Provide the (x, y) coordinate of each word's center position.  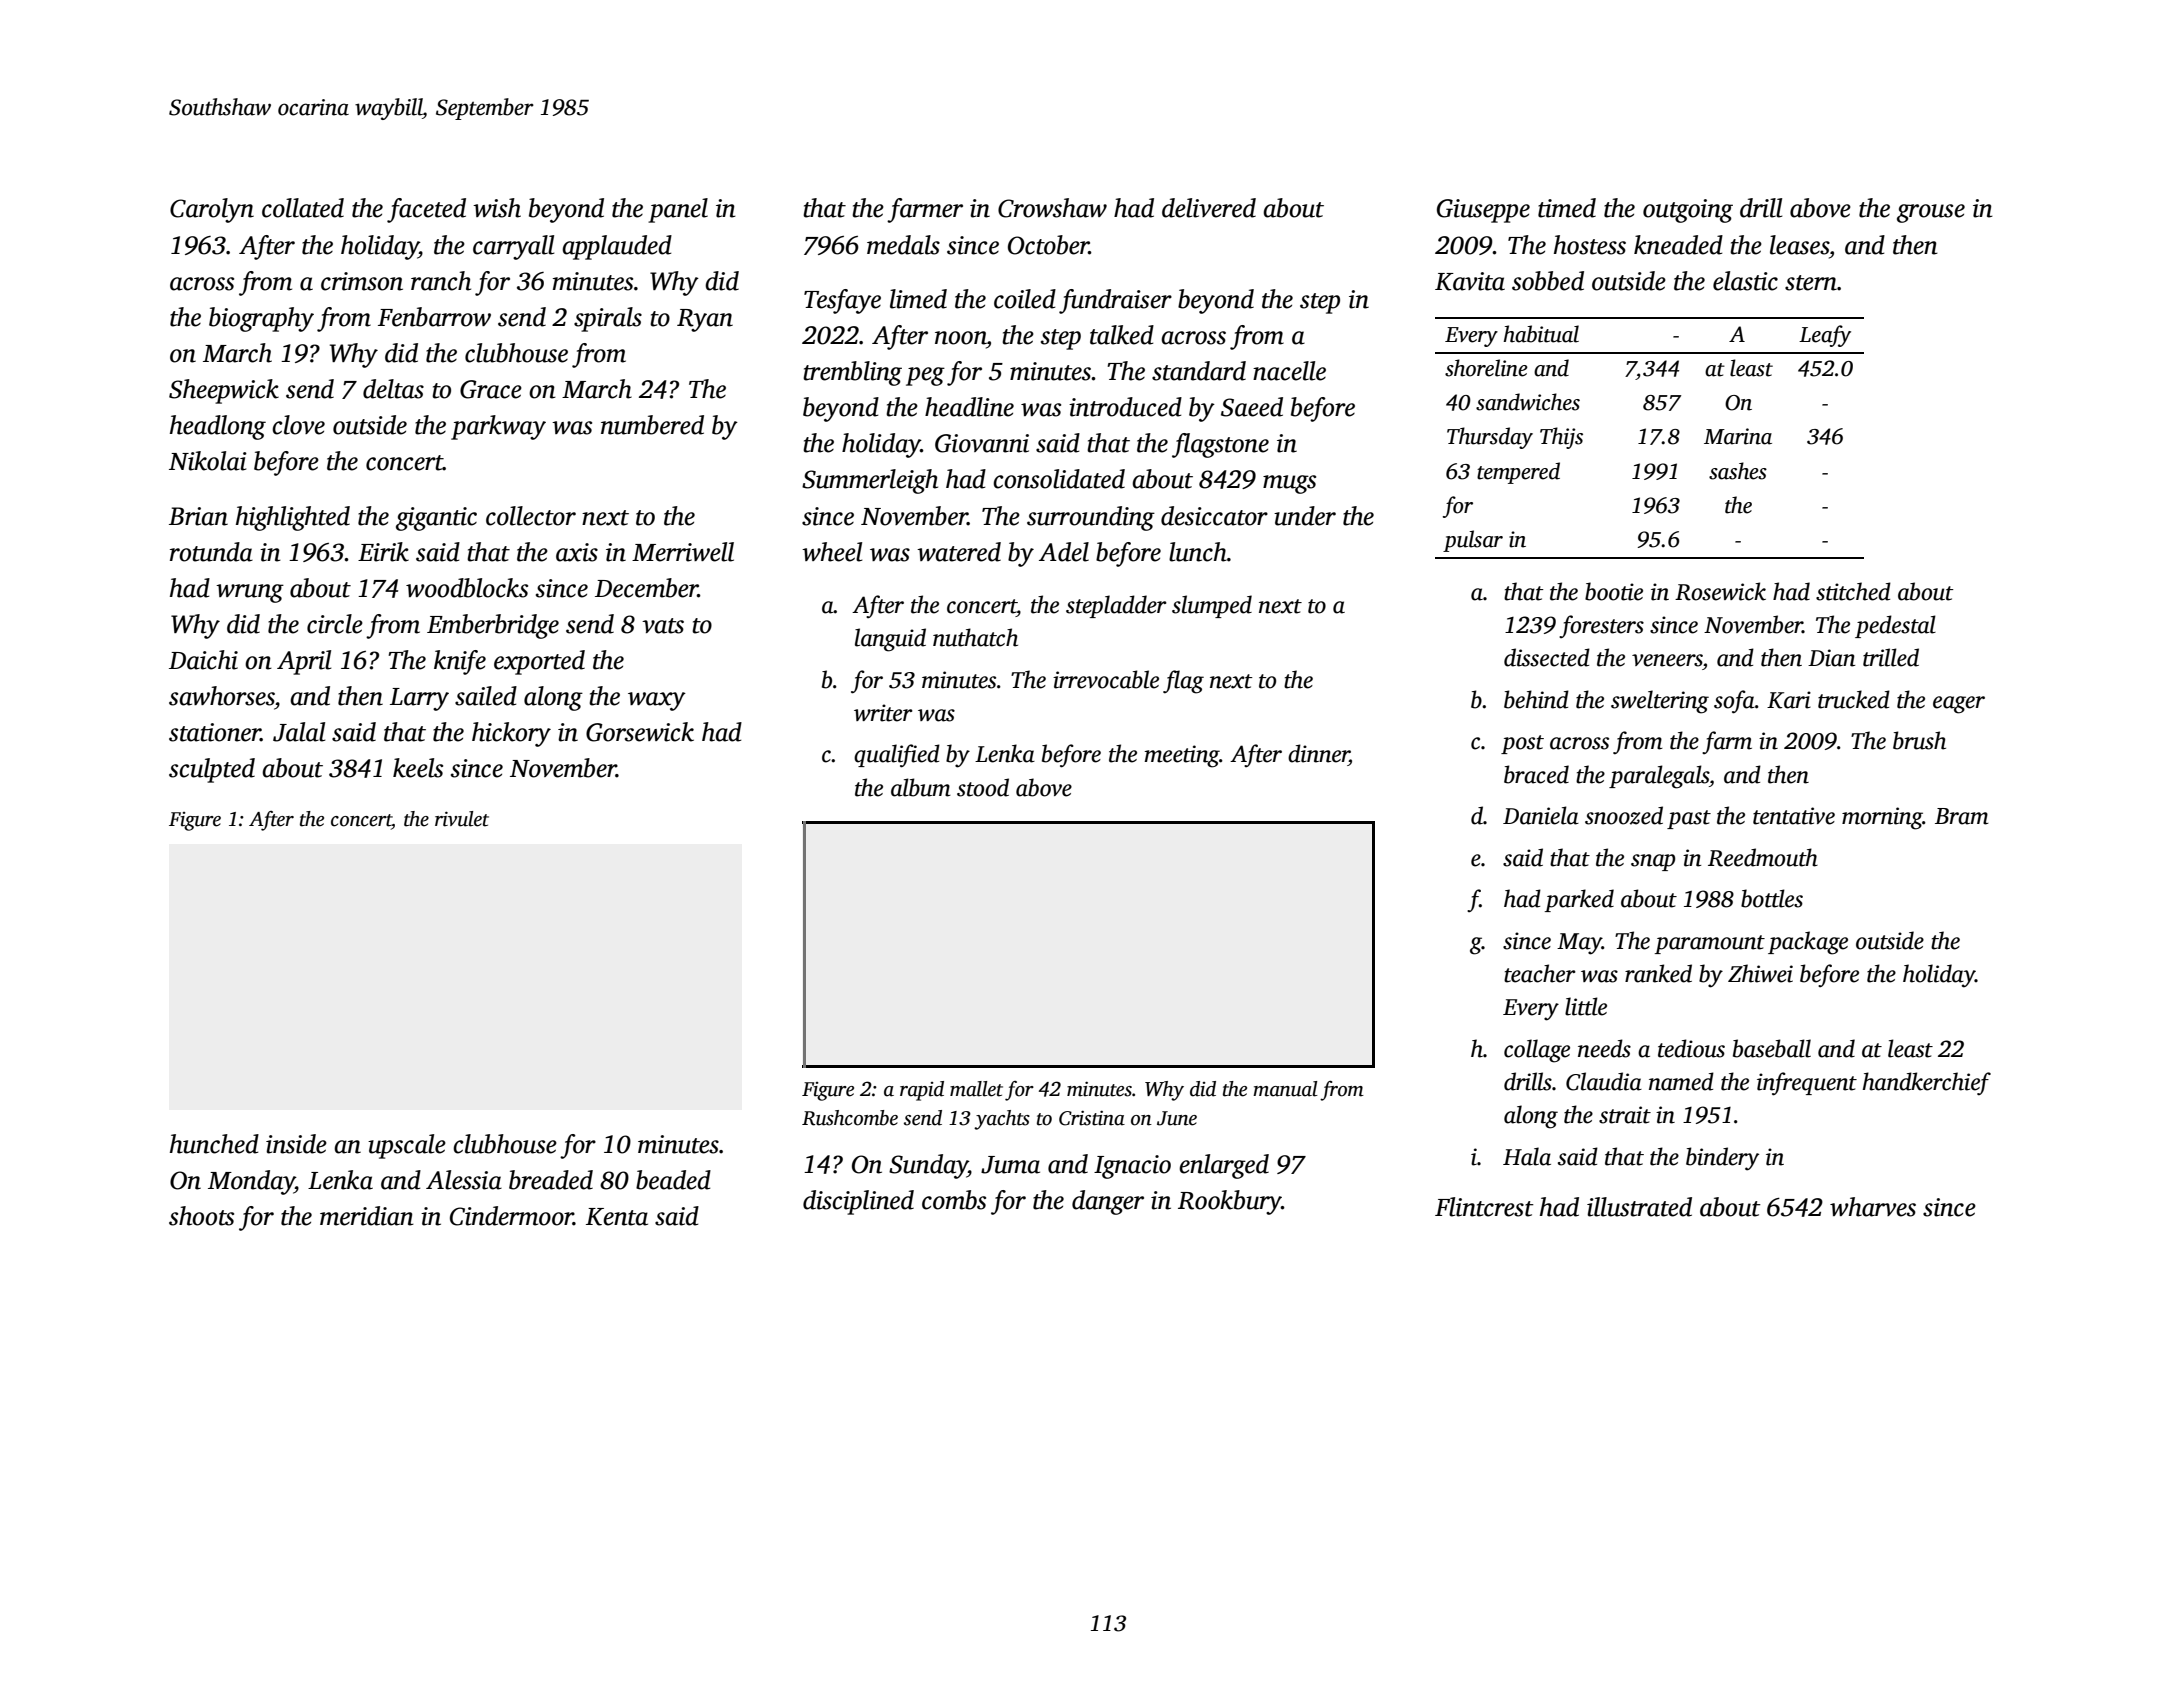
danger (1108, 1202)
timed (1567, 208)
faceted (426, 210)
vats (663, 626)
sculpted (212, 770)
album (921, 787)
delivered (1209, 208)
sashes (1738, 471)
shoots (201, 1216)
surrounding (1091, 518)
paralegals (1659, 777)
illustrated (1639, 1207)
